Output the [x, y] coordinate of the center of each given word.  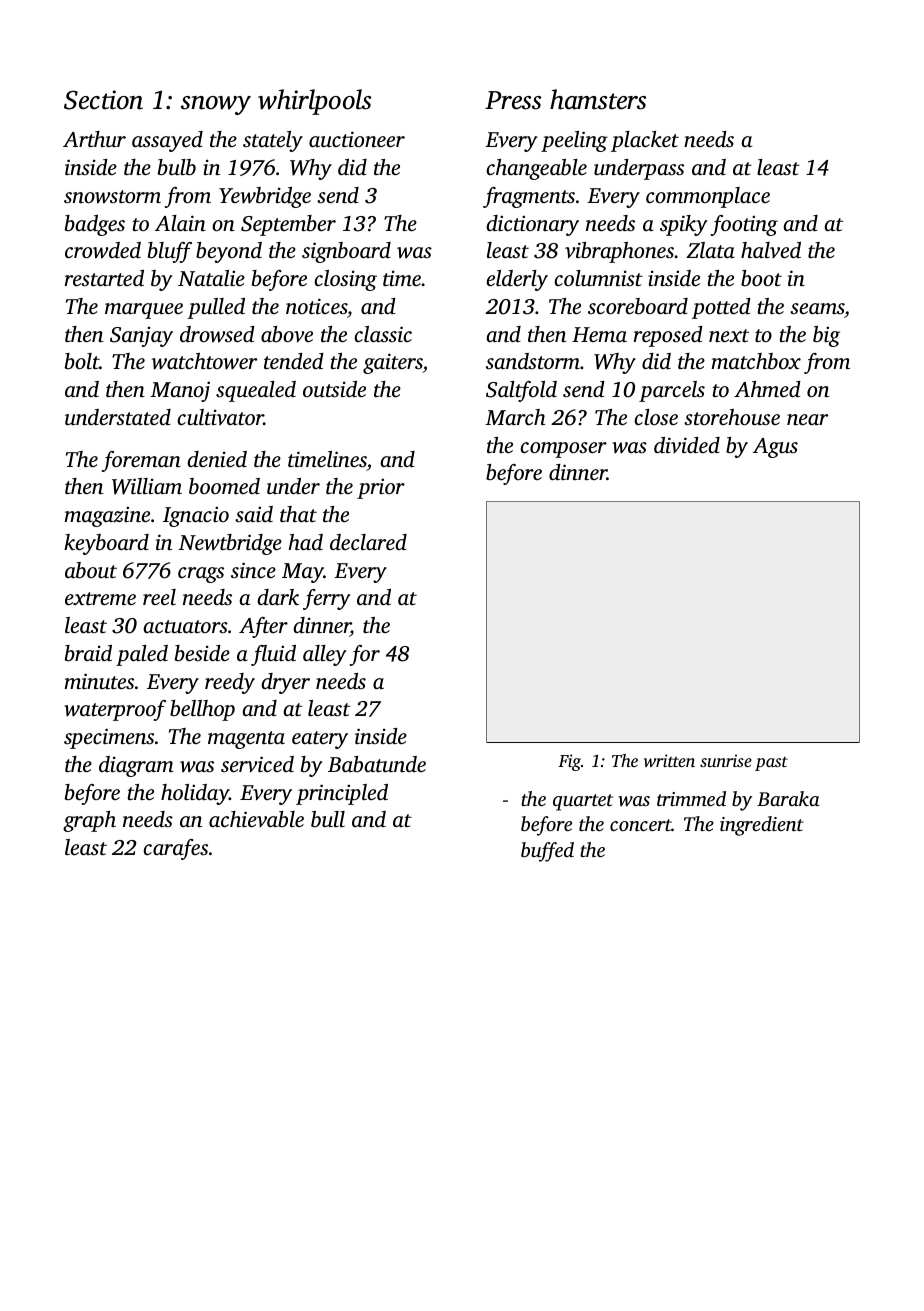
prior [381, 489]
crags [201, 575]
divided [687, 445]
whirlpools [314, 102]
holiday [195, 794]
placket [645, 141]
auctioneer [357, 139]
